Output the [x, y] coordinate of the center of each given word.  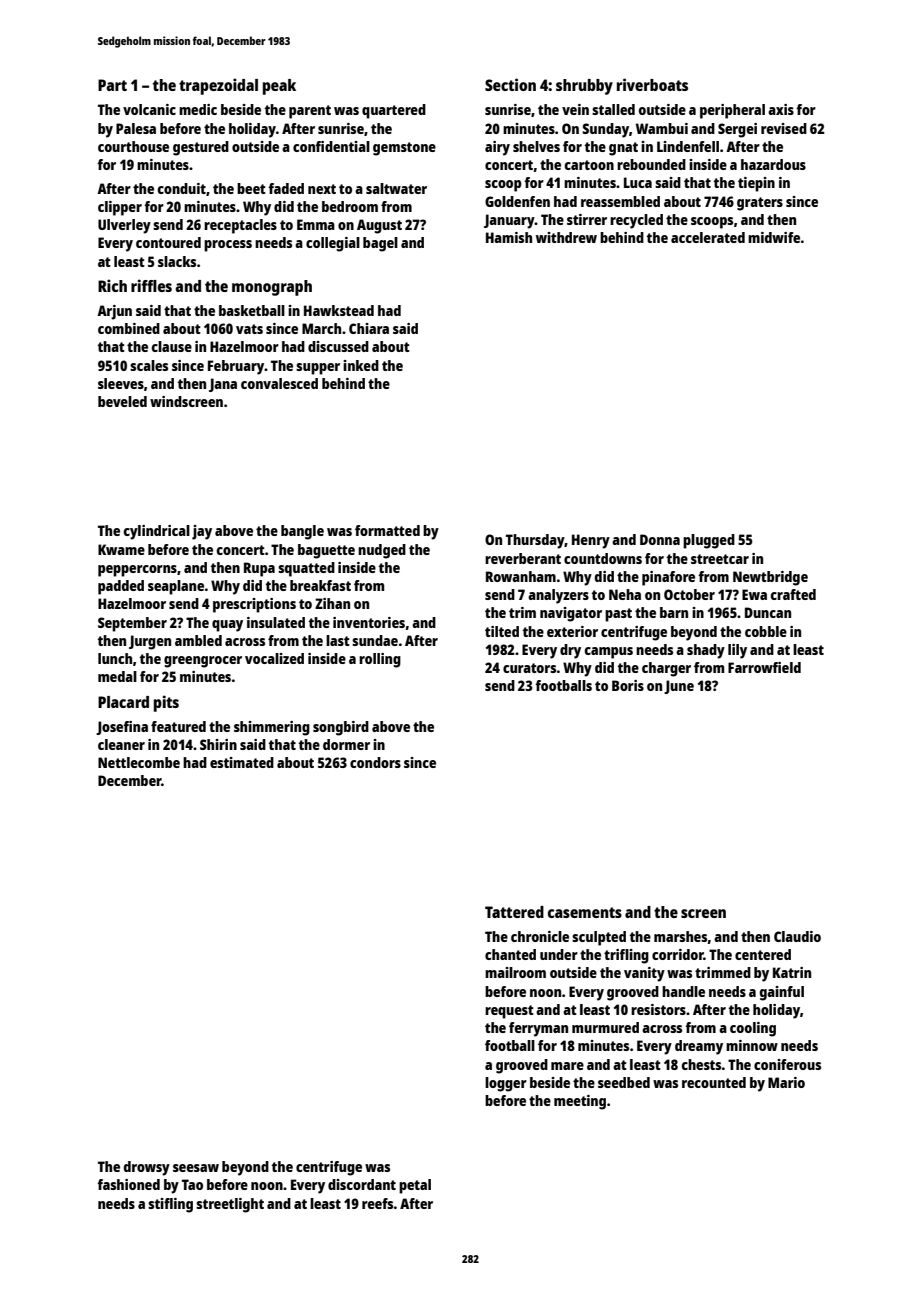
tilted [502, 631]
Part [112, 85]
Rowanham [521, 576]
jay [202, 532]
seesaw [196, 1168]
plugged [709, 541]
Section [510, 84]
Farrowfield [764, 667]
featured [178, 726]
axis [781, 109]
